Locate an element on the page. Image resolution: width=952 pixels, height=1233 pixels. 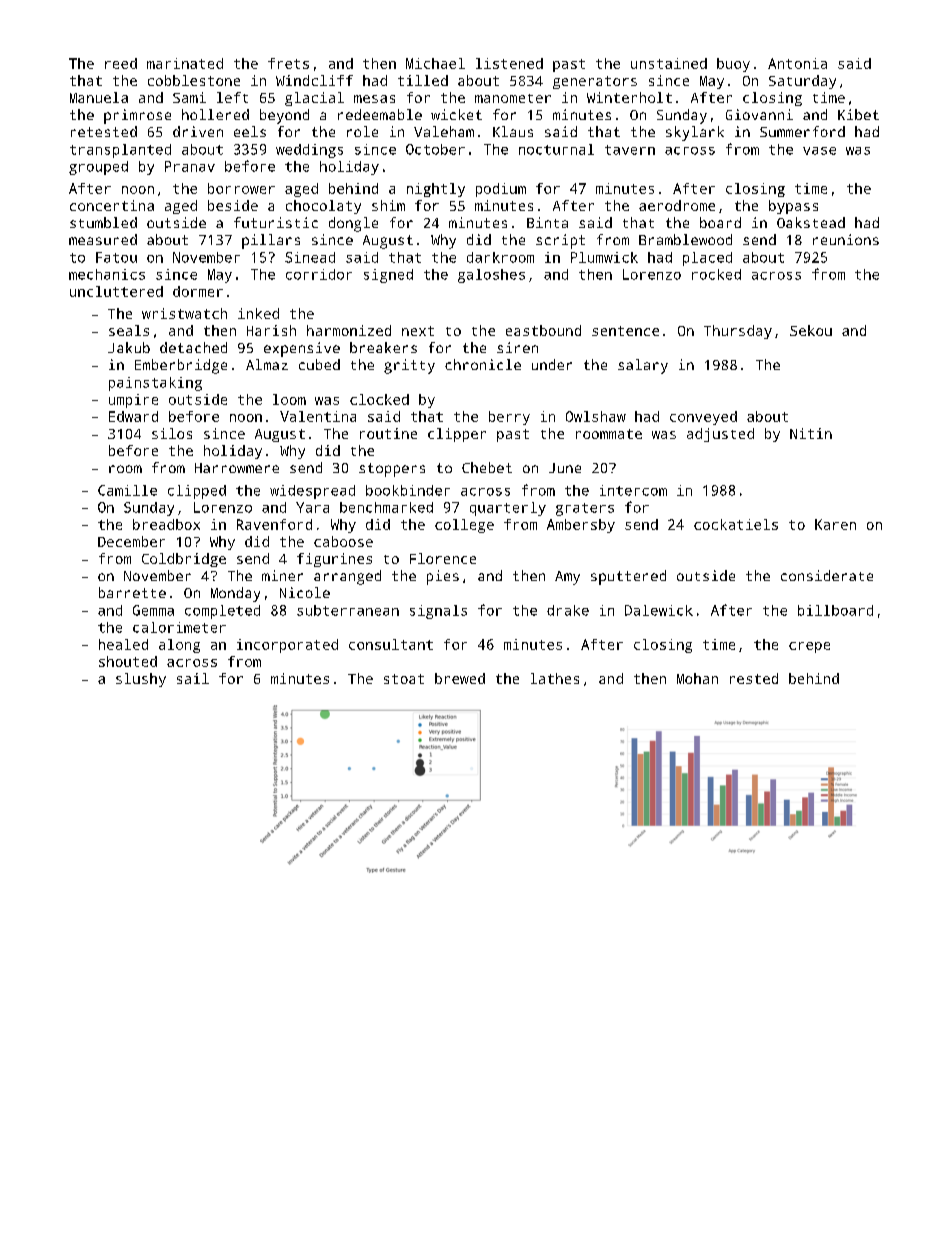
berry is located at coordinates (509, 418).
